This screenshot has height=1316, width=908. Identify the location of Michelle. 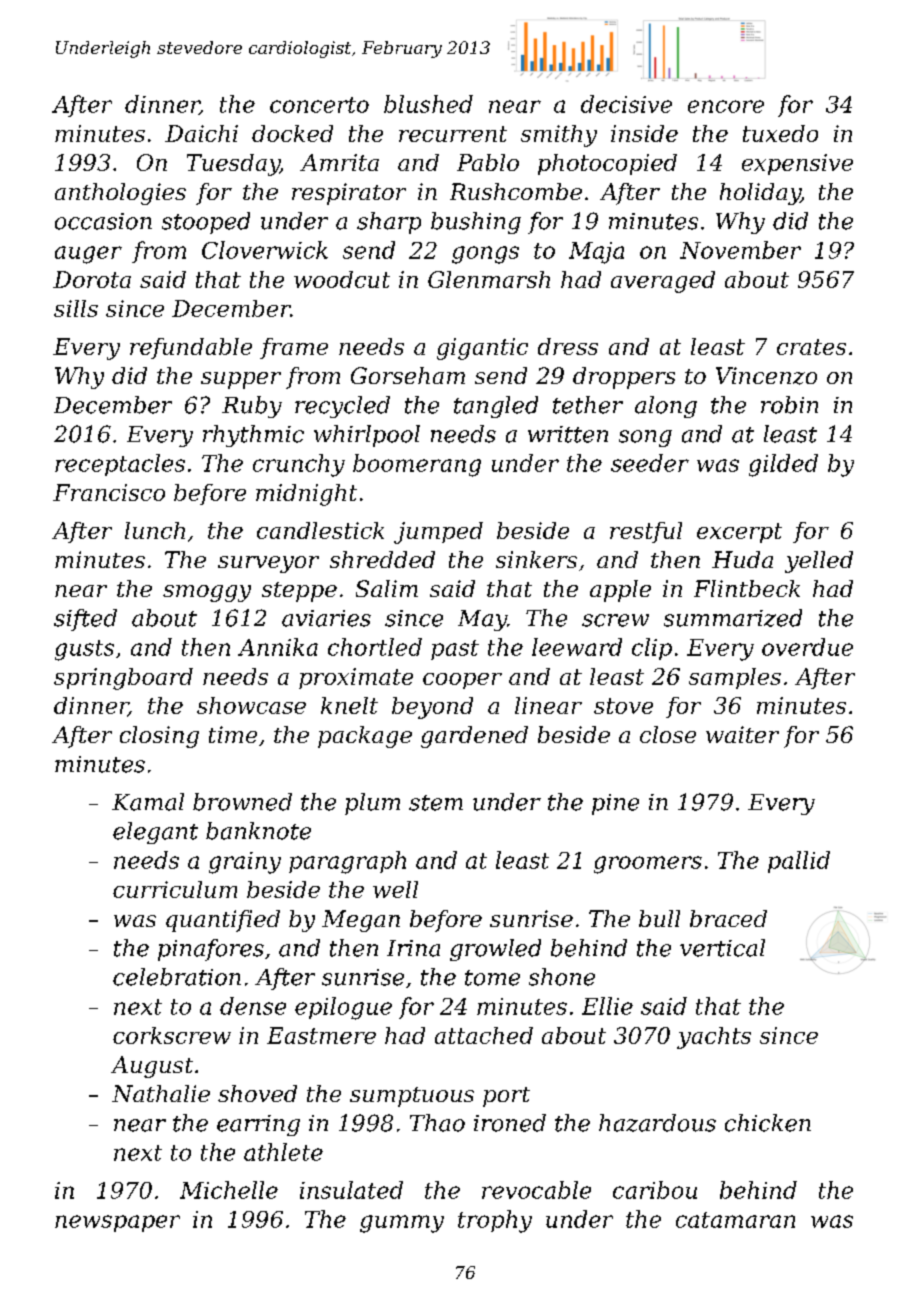
(229, 1190).
